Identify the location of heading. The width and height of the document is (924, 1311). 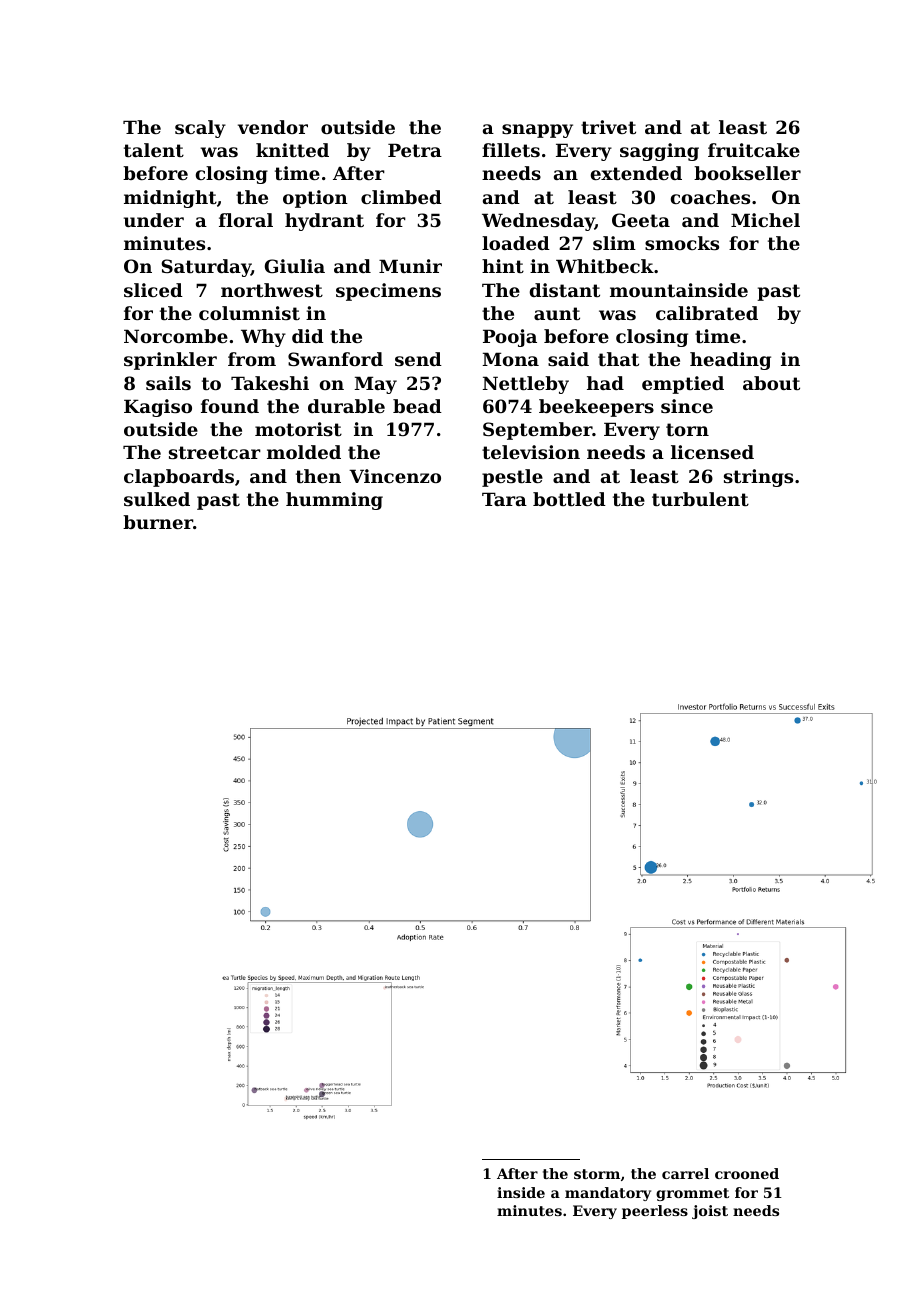
(730, 361).
